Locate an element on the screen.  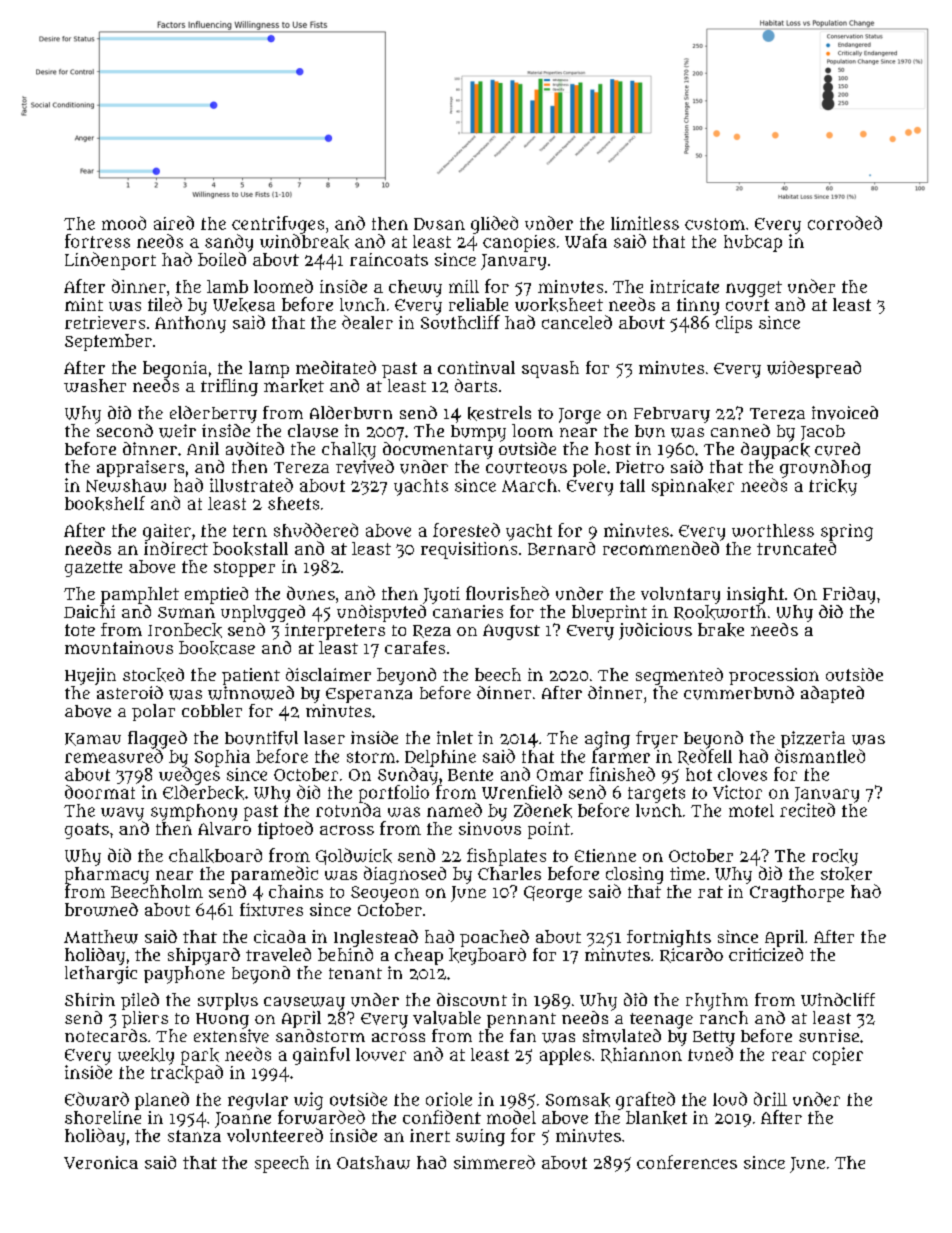
simmered is located at coordinates (494, 1162).
